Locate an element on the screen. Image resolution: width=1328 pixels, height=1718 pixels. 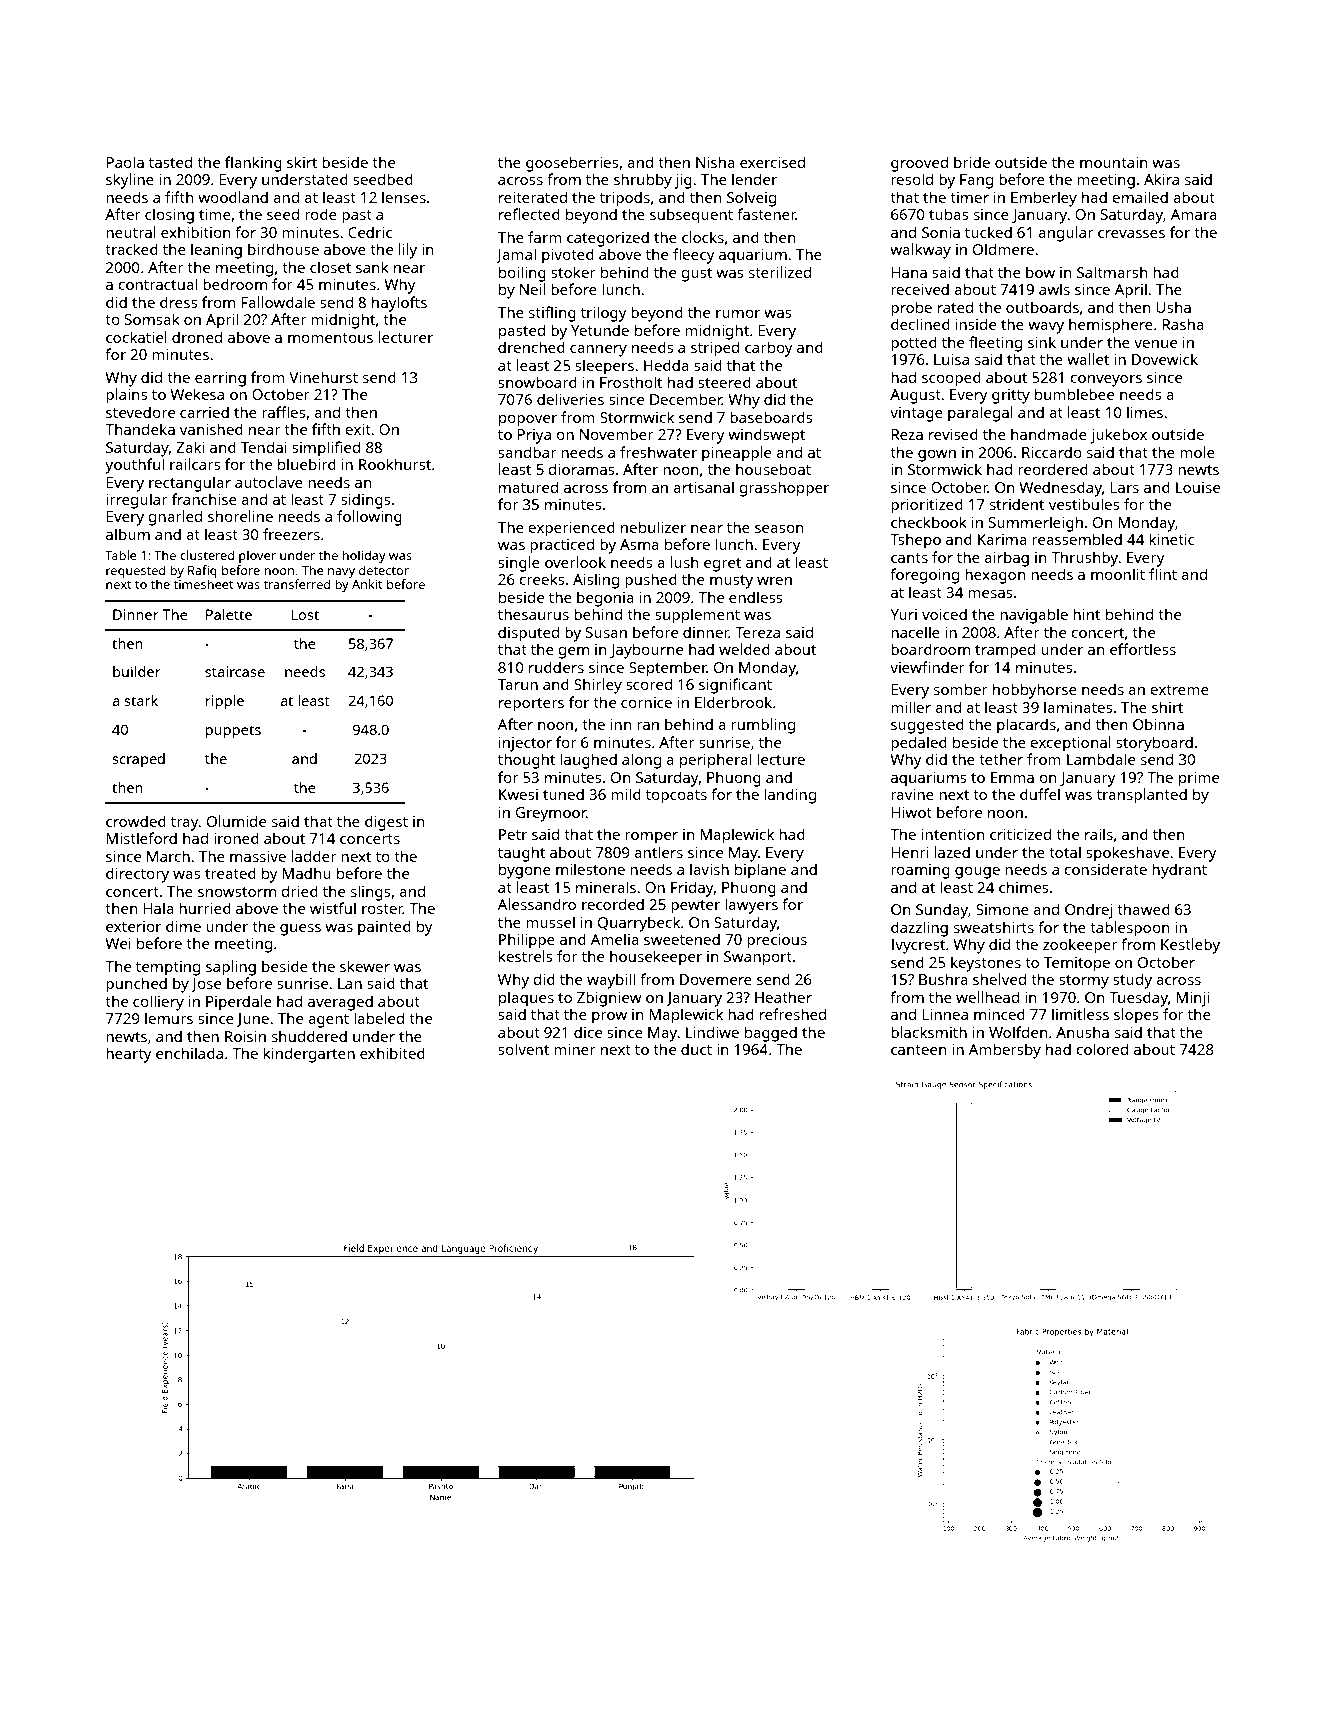
Lambdale is located at coordinates (1101, 759).
